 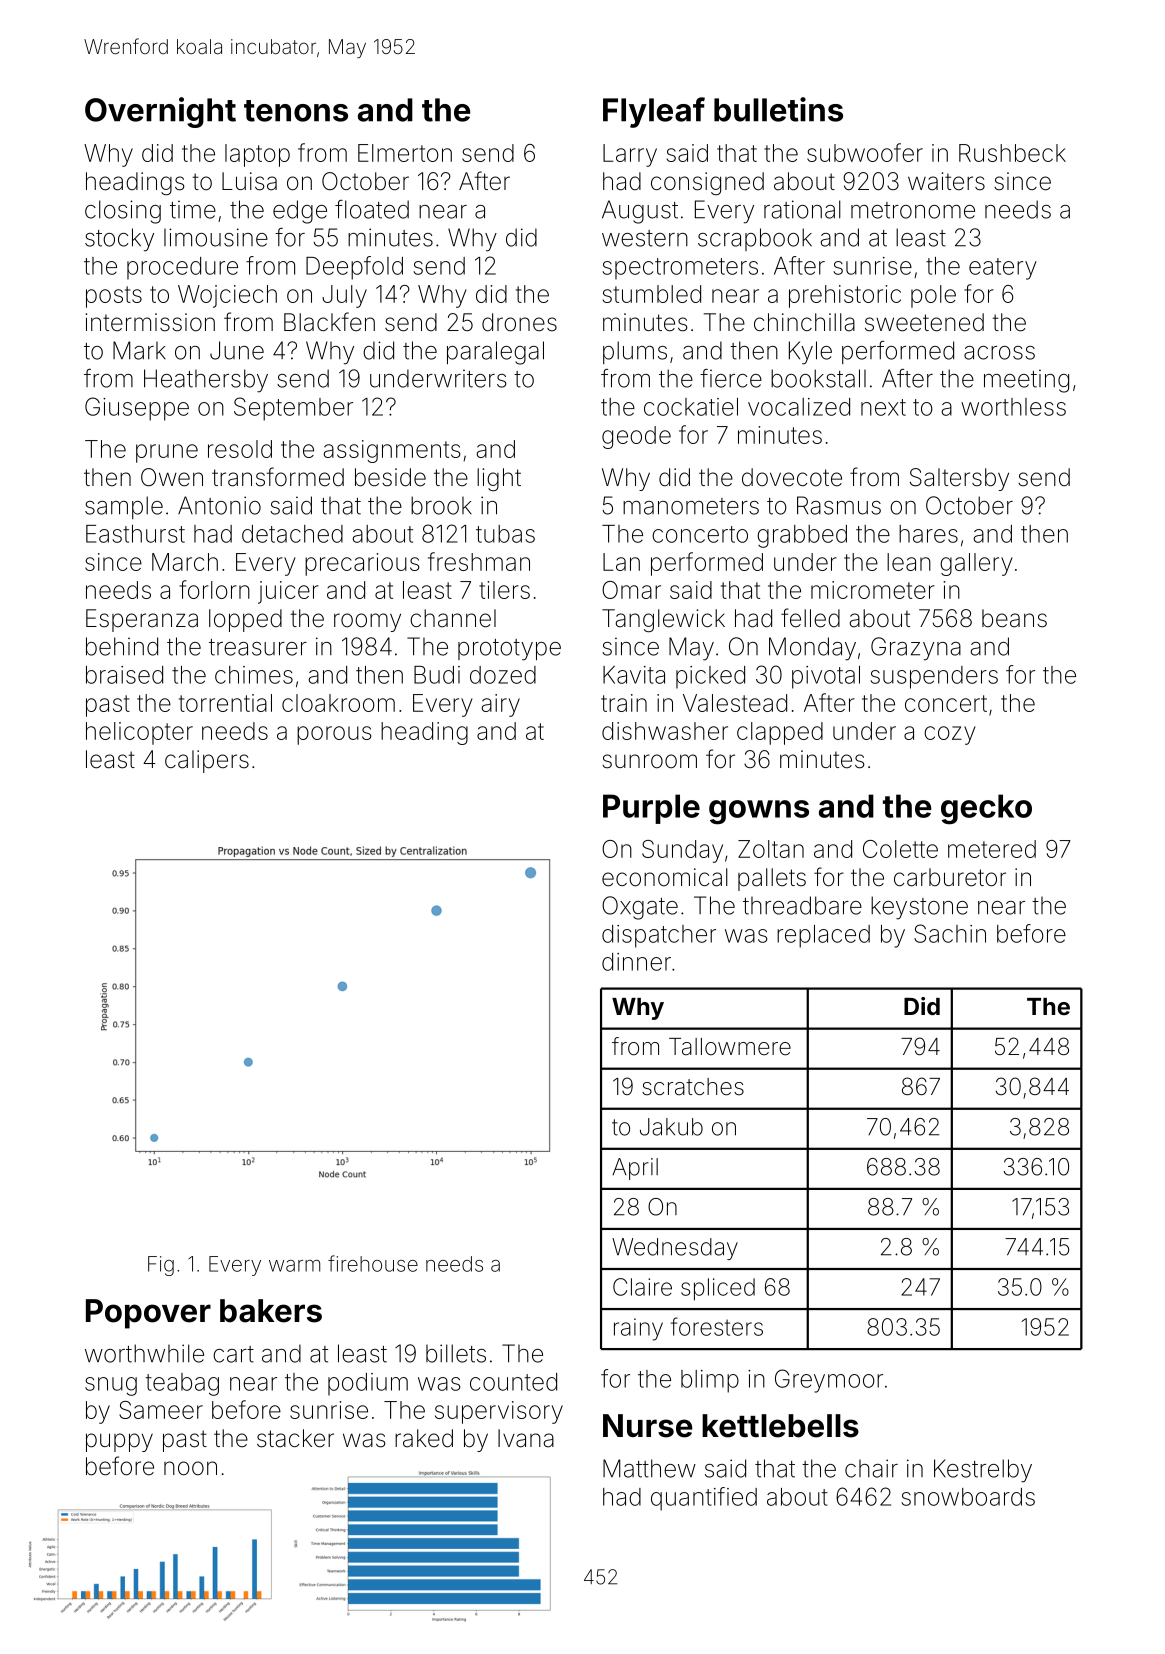 What do you see at coordinates (144, 1353) in the page?
I see `worthwhile` at bounding box center [144, 1353].
